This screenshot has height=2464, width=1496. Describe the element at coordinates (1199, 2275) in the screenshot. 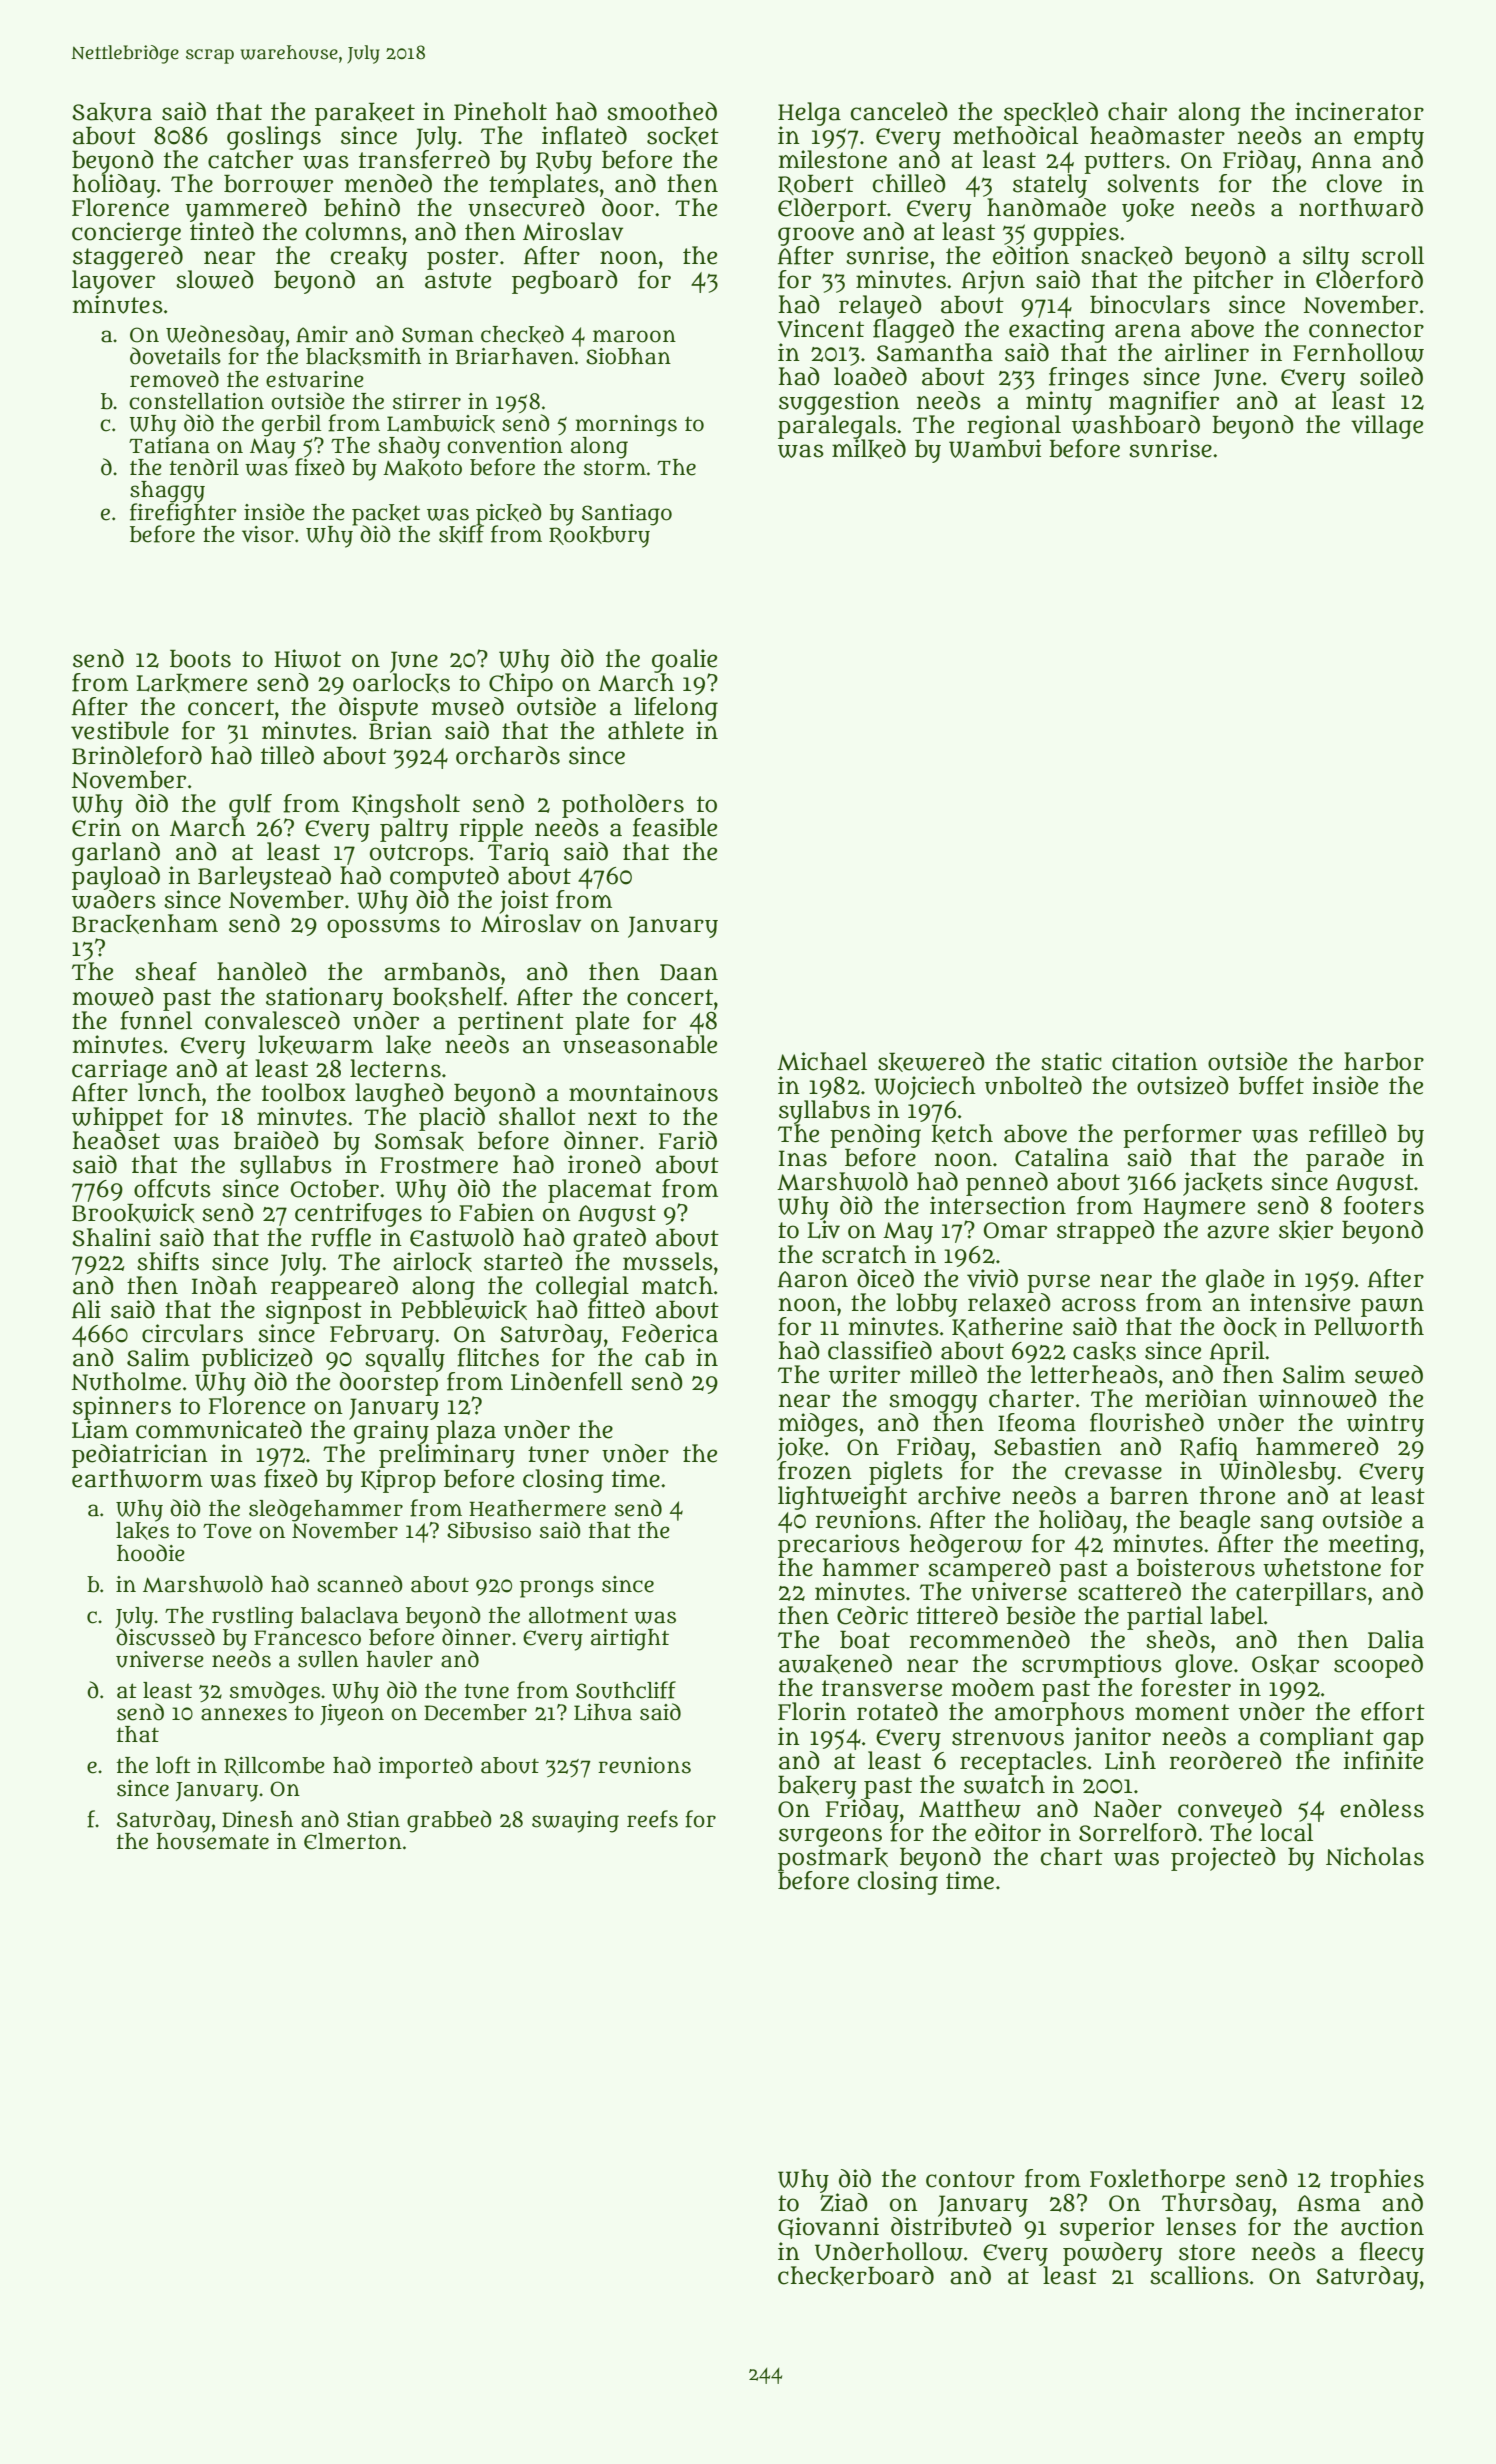

I see `scallions` at that location.
